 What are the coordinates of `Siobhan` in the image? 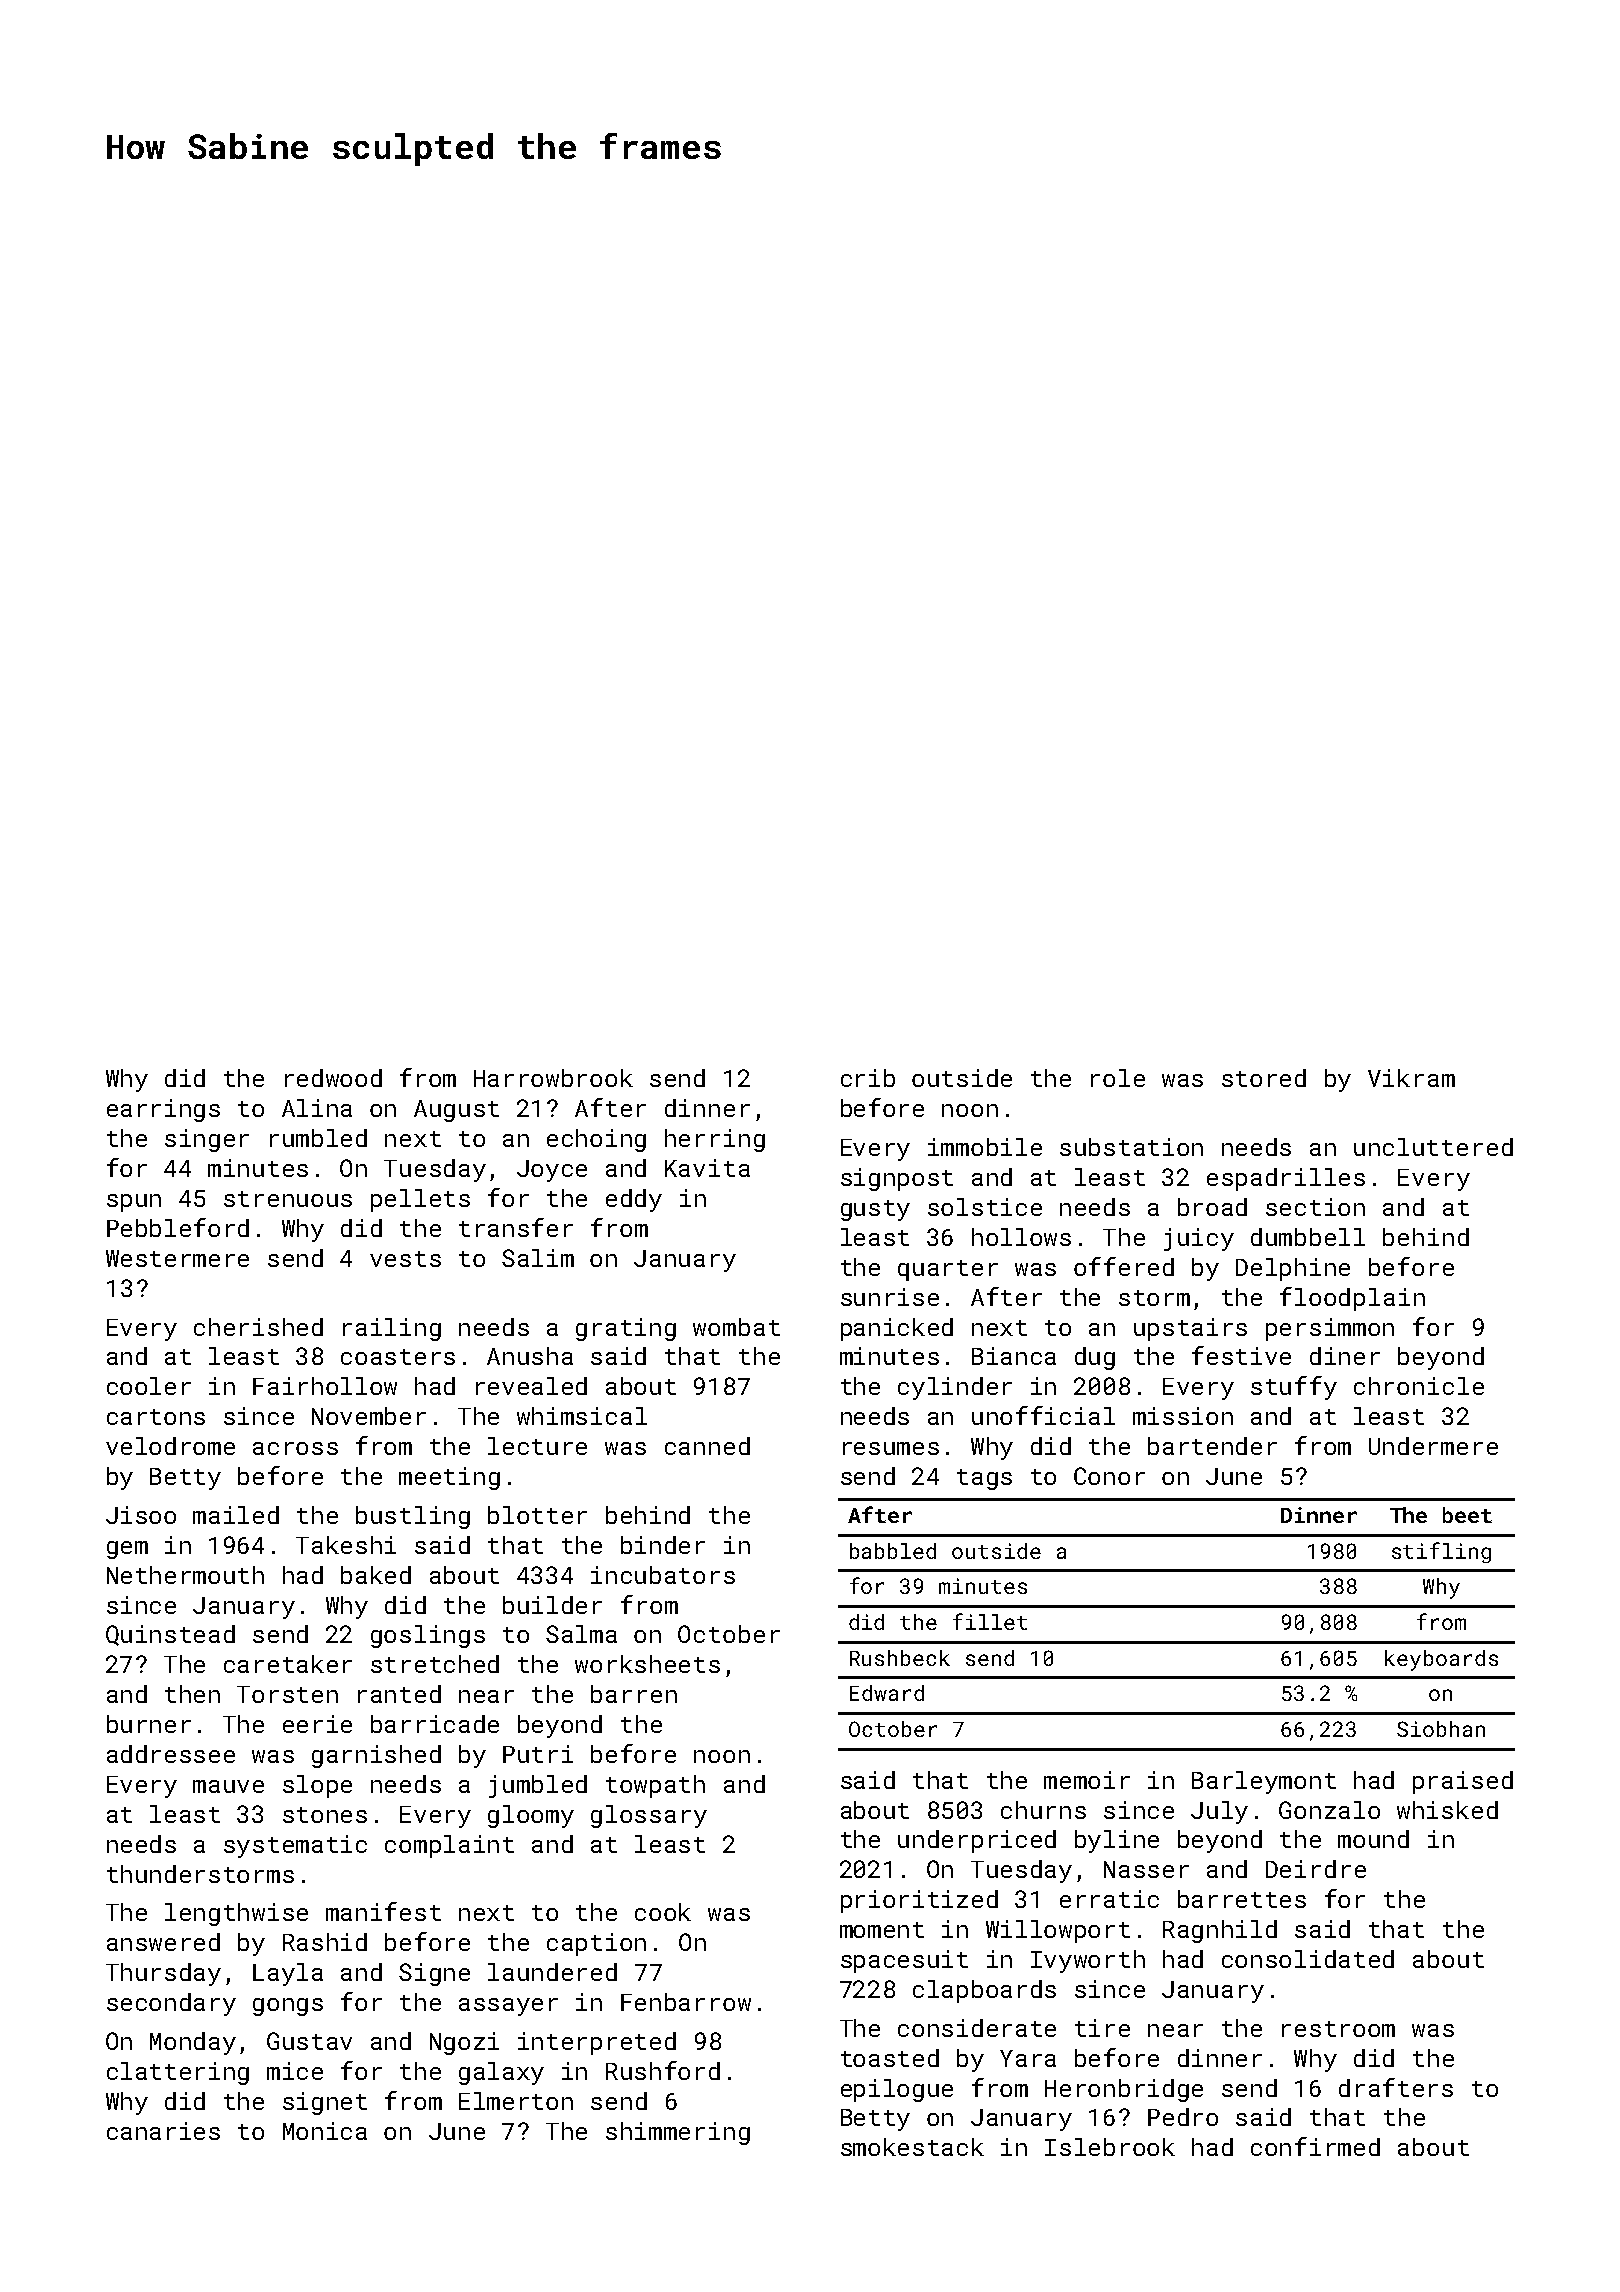 It's located at (1441, 1729).
